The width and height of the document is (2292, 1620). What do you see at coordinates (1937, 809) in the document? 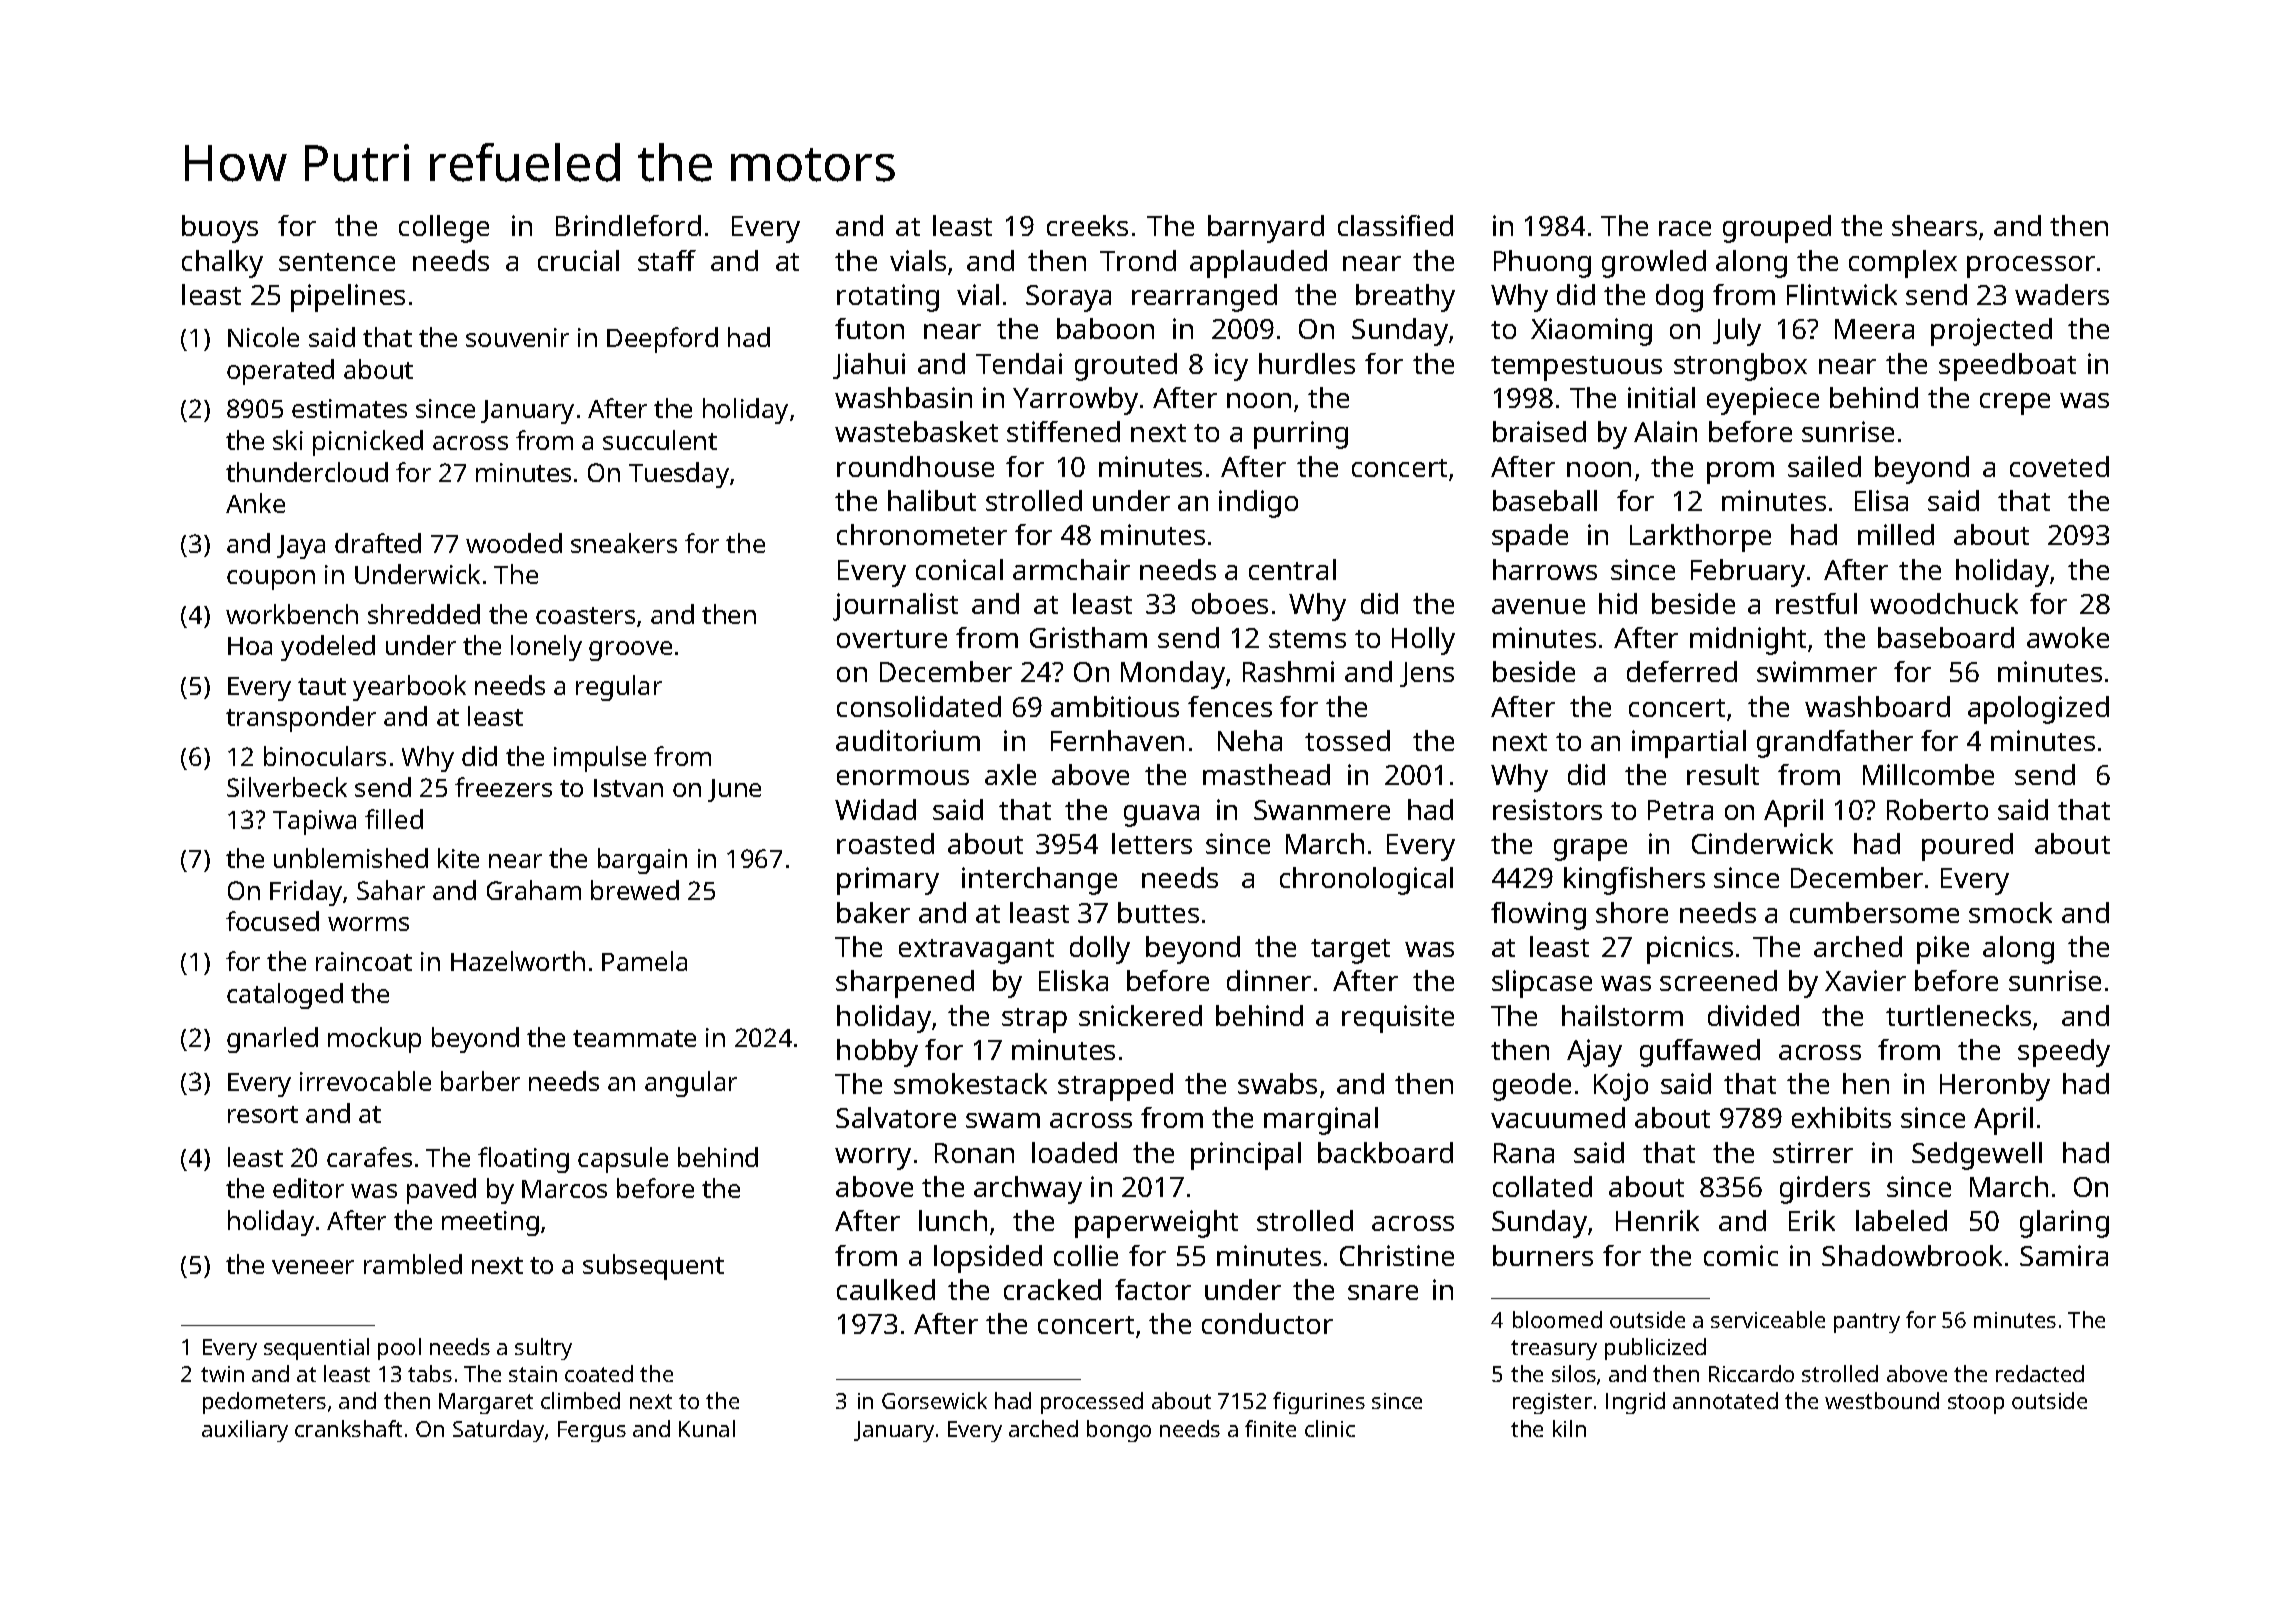
I see `Roberto` at bounding box center [1937, 809].
